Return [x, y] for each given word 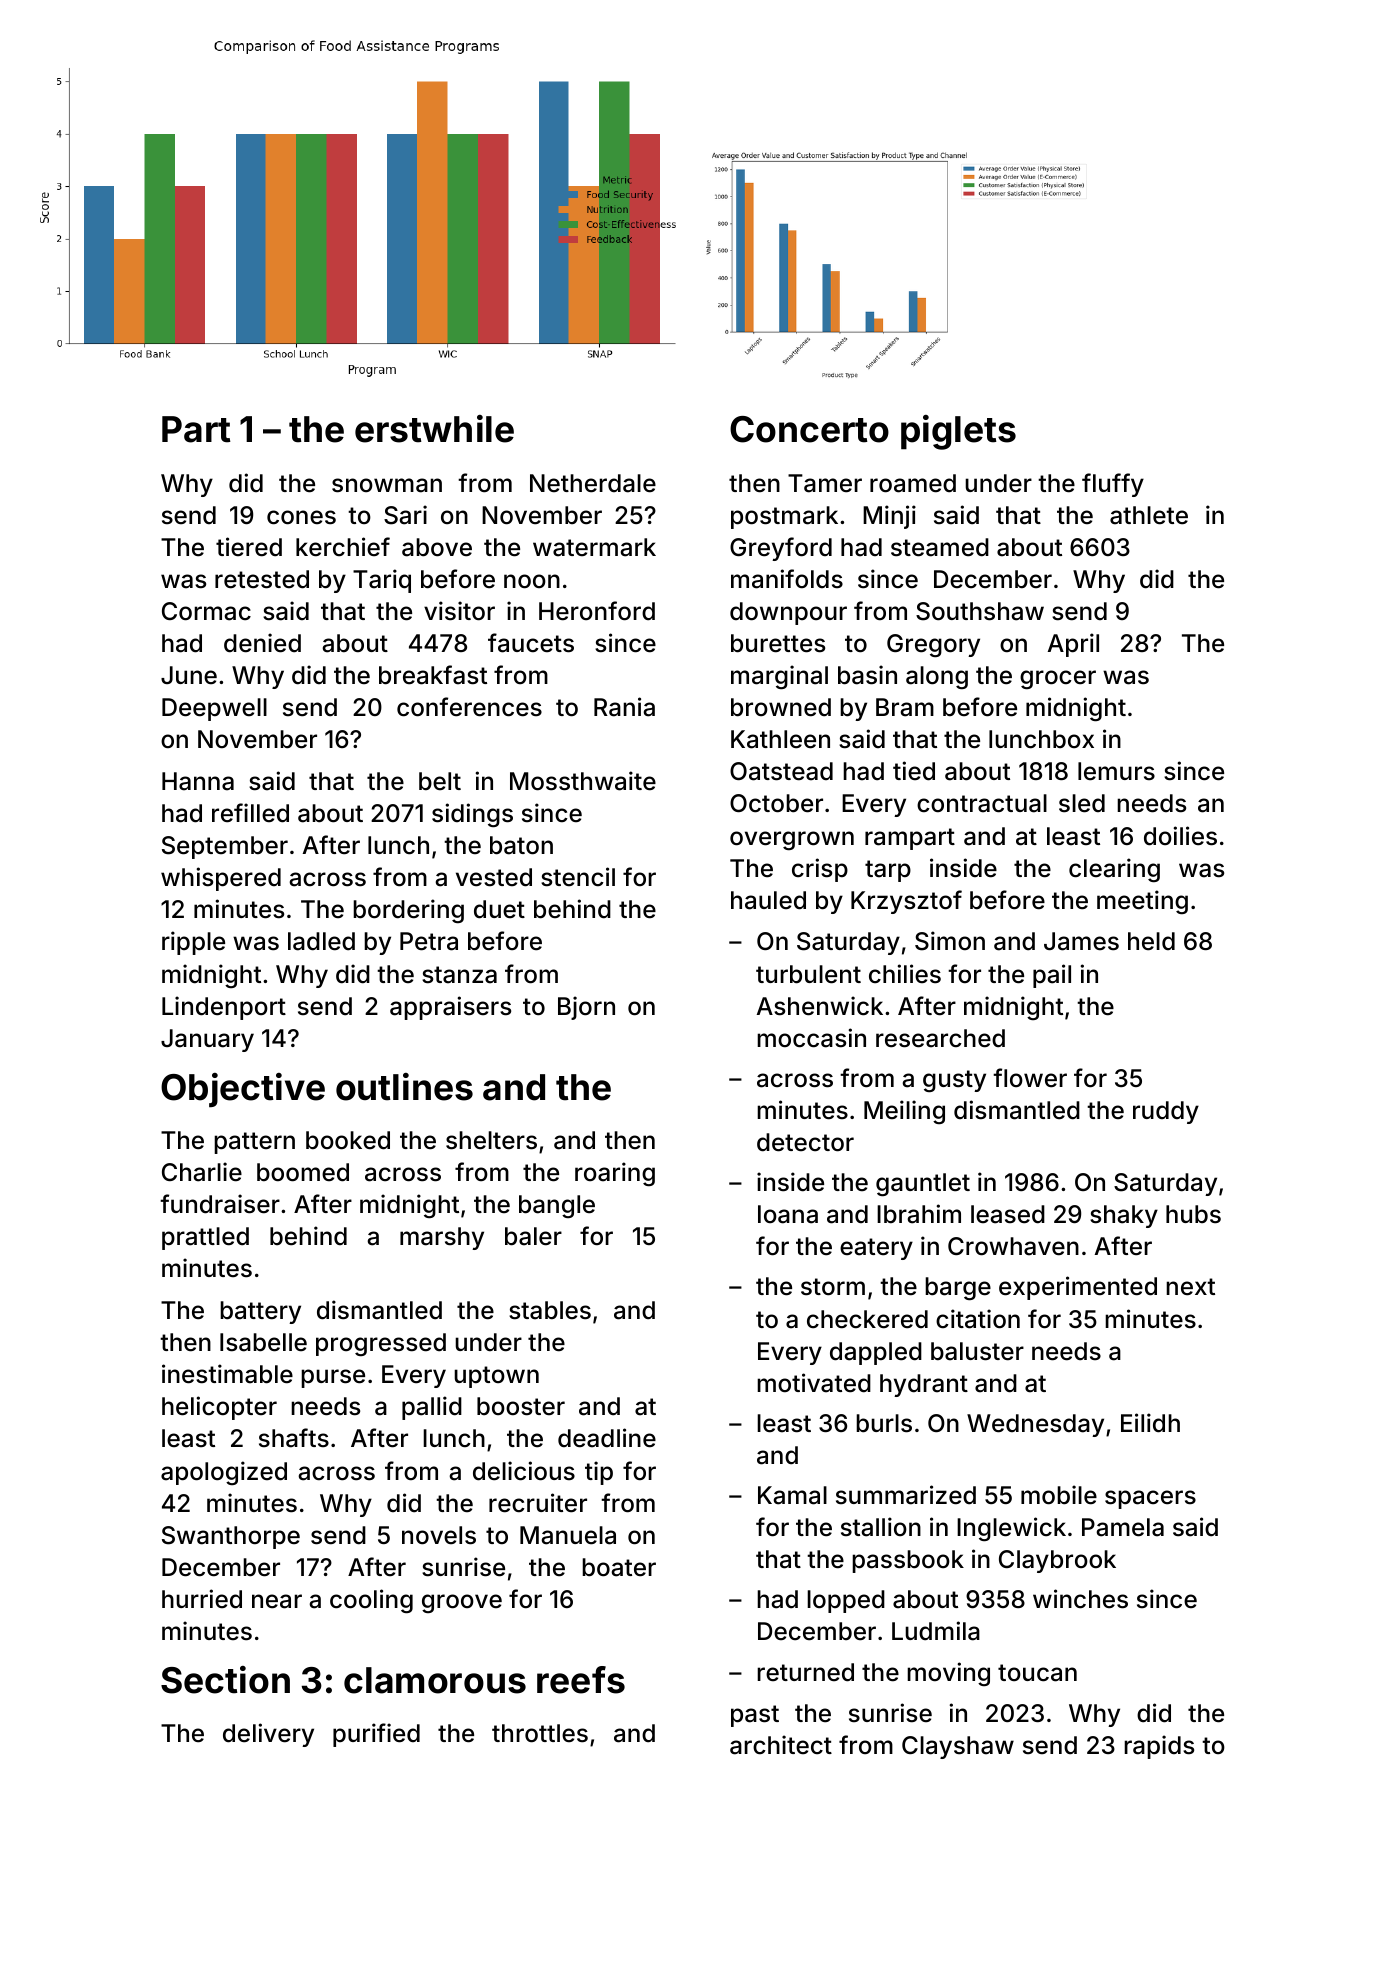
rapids [1159, 1747]
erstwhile [434, 429]
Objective [243, 1090]
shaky [1124, 1216]
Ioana [788, 1214]
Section [225, 1680]
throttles [540, 1733]
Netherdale [593, 483]
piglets [958, 432]
